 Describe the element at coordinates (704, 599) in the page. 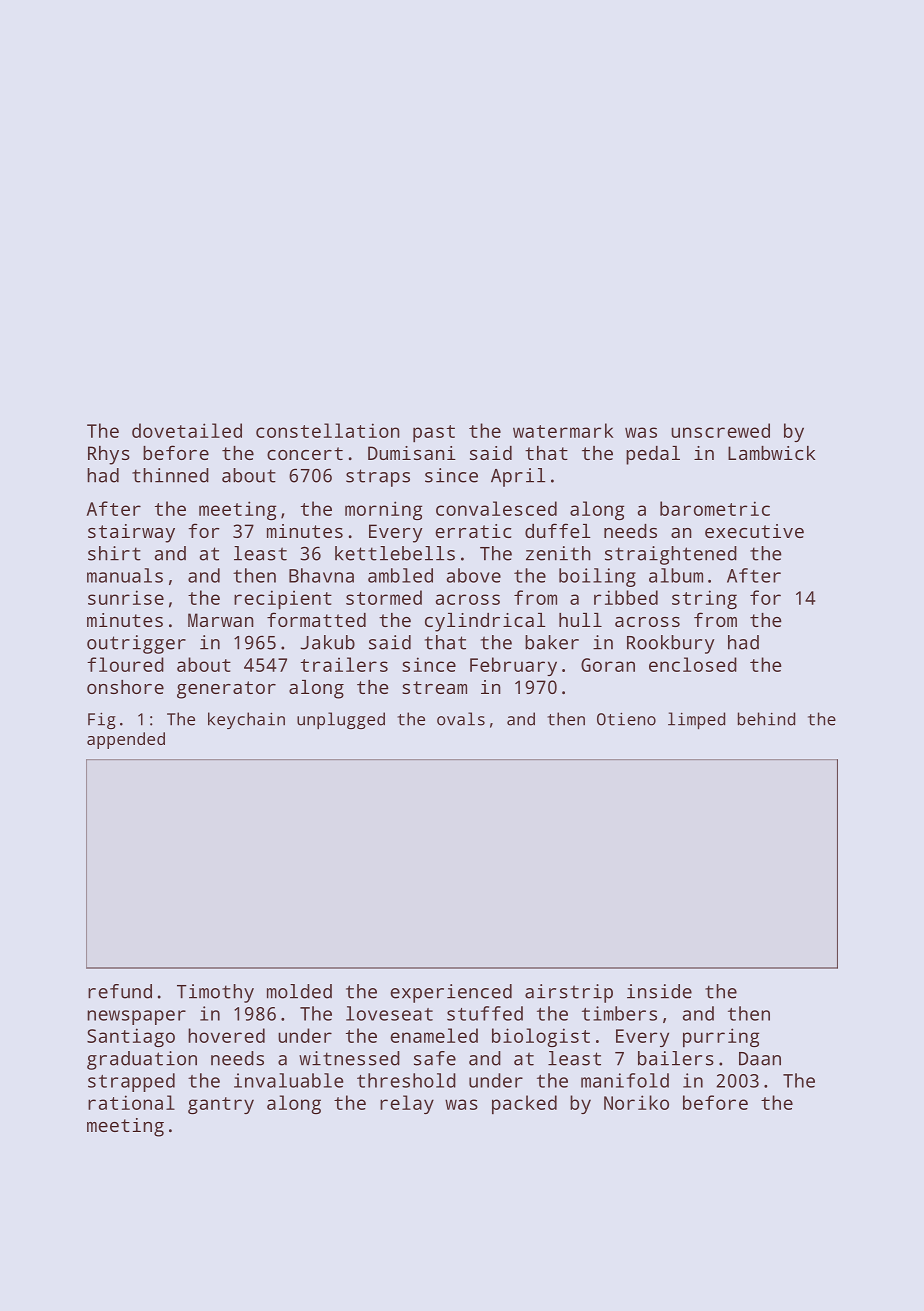

I see `string` at that location.
